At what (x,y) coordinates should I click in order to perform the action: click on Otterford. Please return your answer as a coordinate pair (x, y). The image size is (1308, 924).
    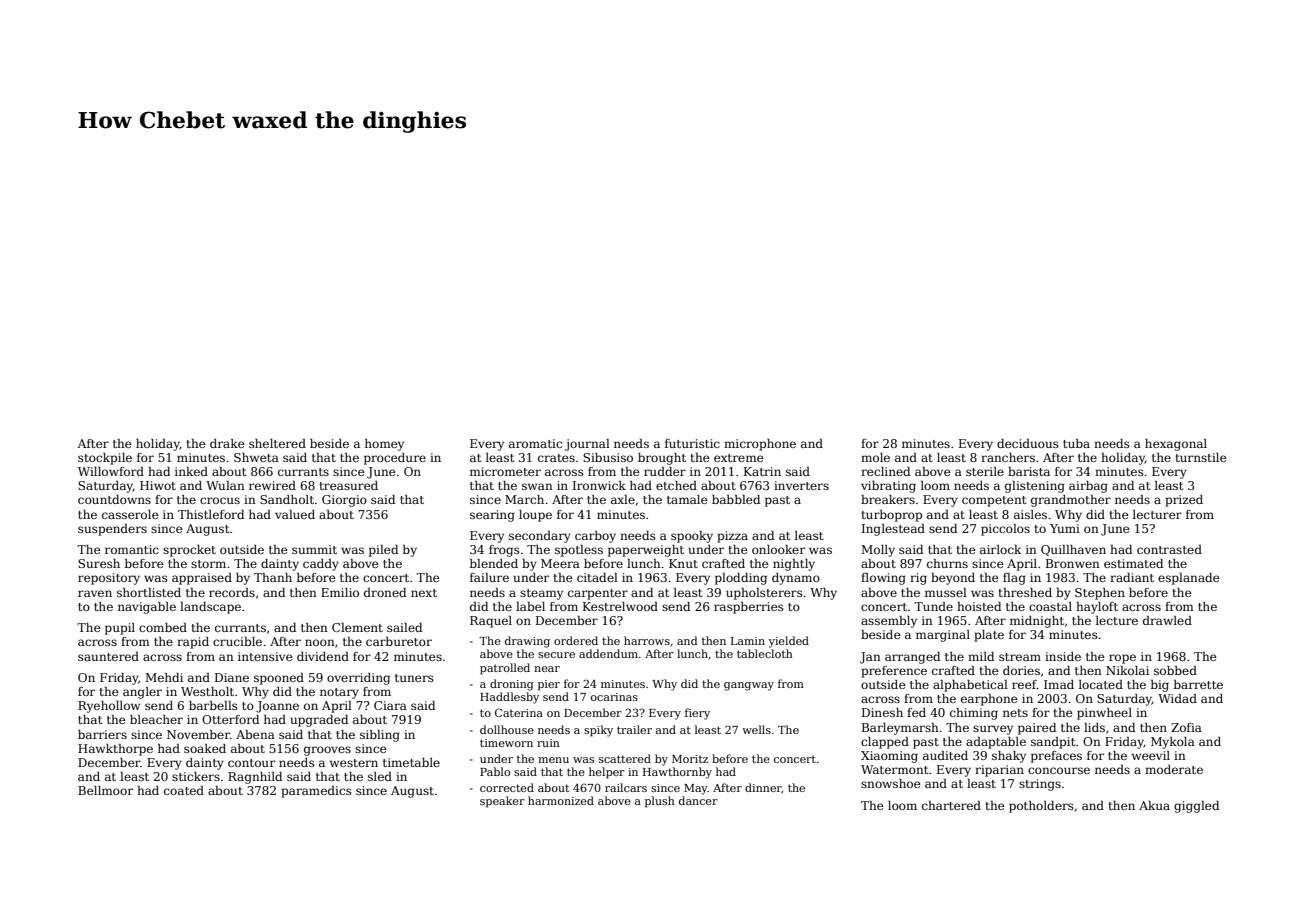
    Looking at the image, I should click on (230, 719).
